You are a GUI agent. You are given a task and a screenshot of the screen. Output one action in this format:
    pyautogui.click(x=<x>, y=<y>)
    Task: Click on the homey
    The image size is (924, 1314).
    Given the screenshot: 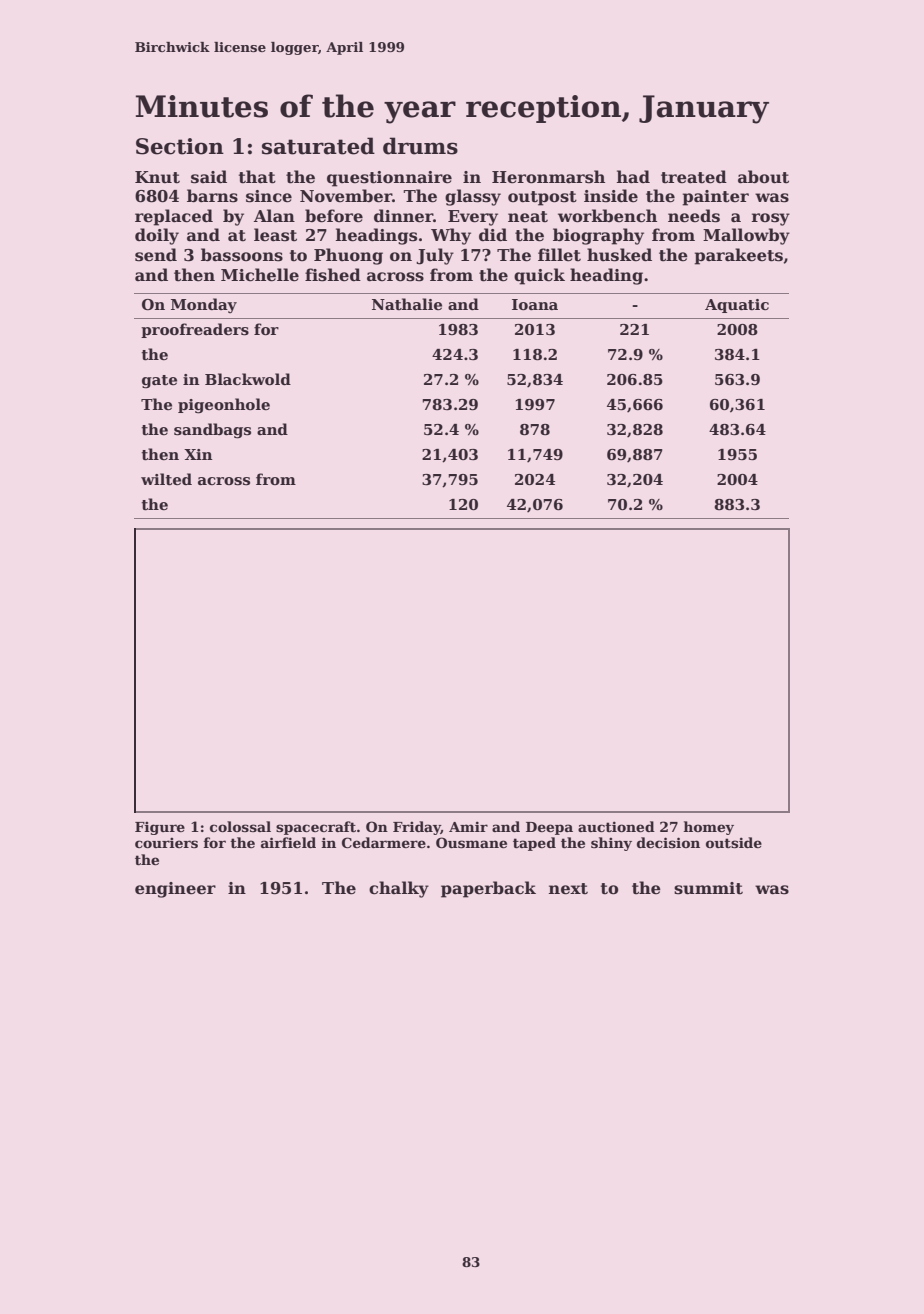 What is the action you would take?
    pyautogui.click(x=709, y=828)
